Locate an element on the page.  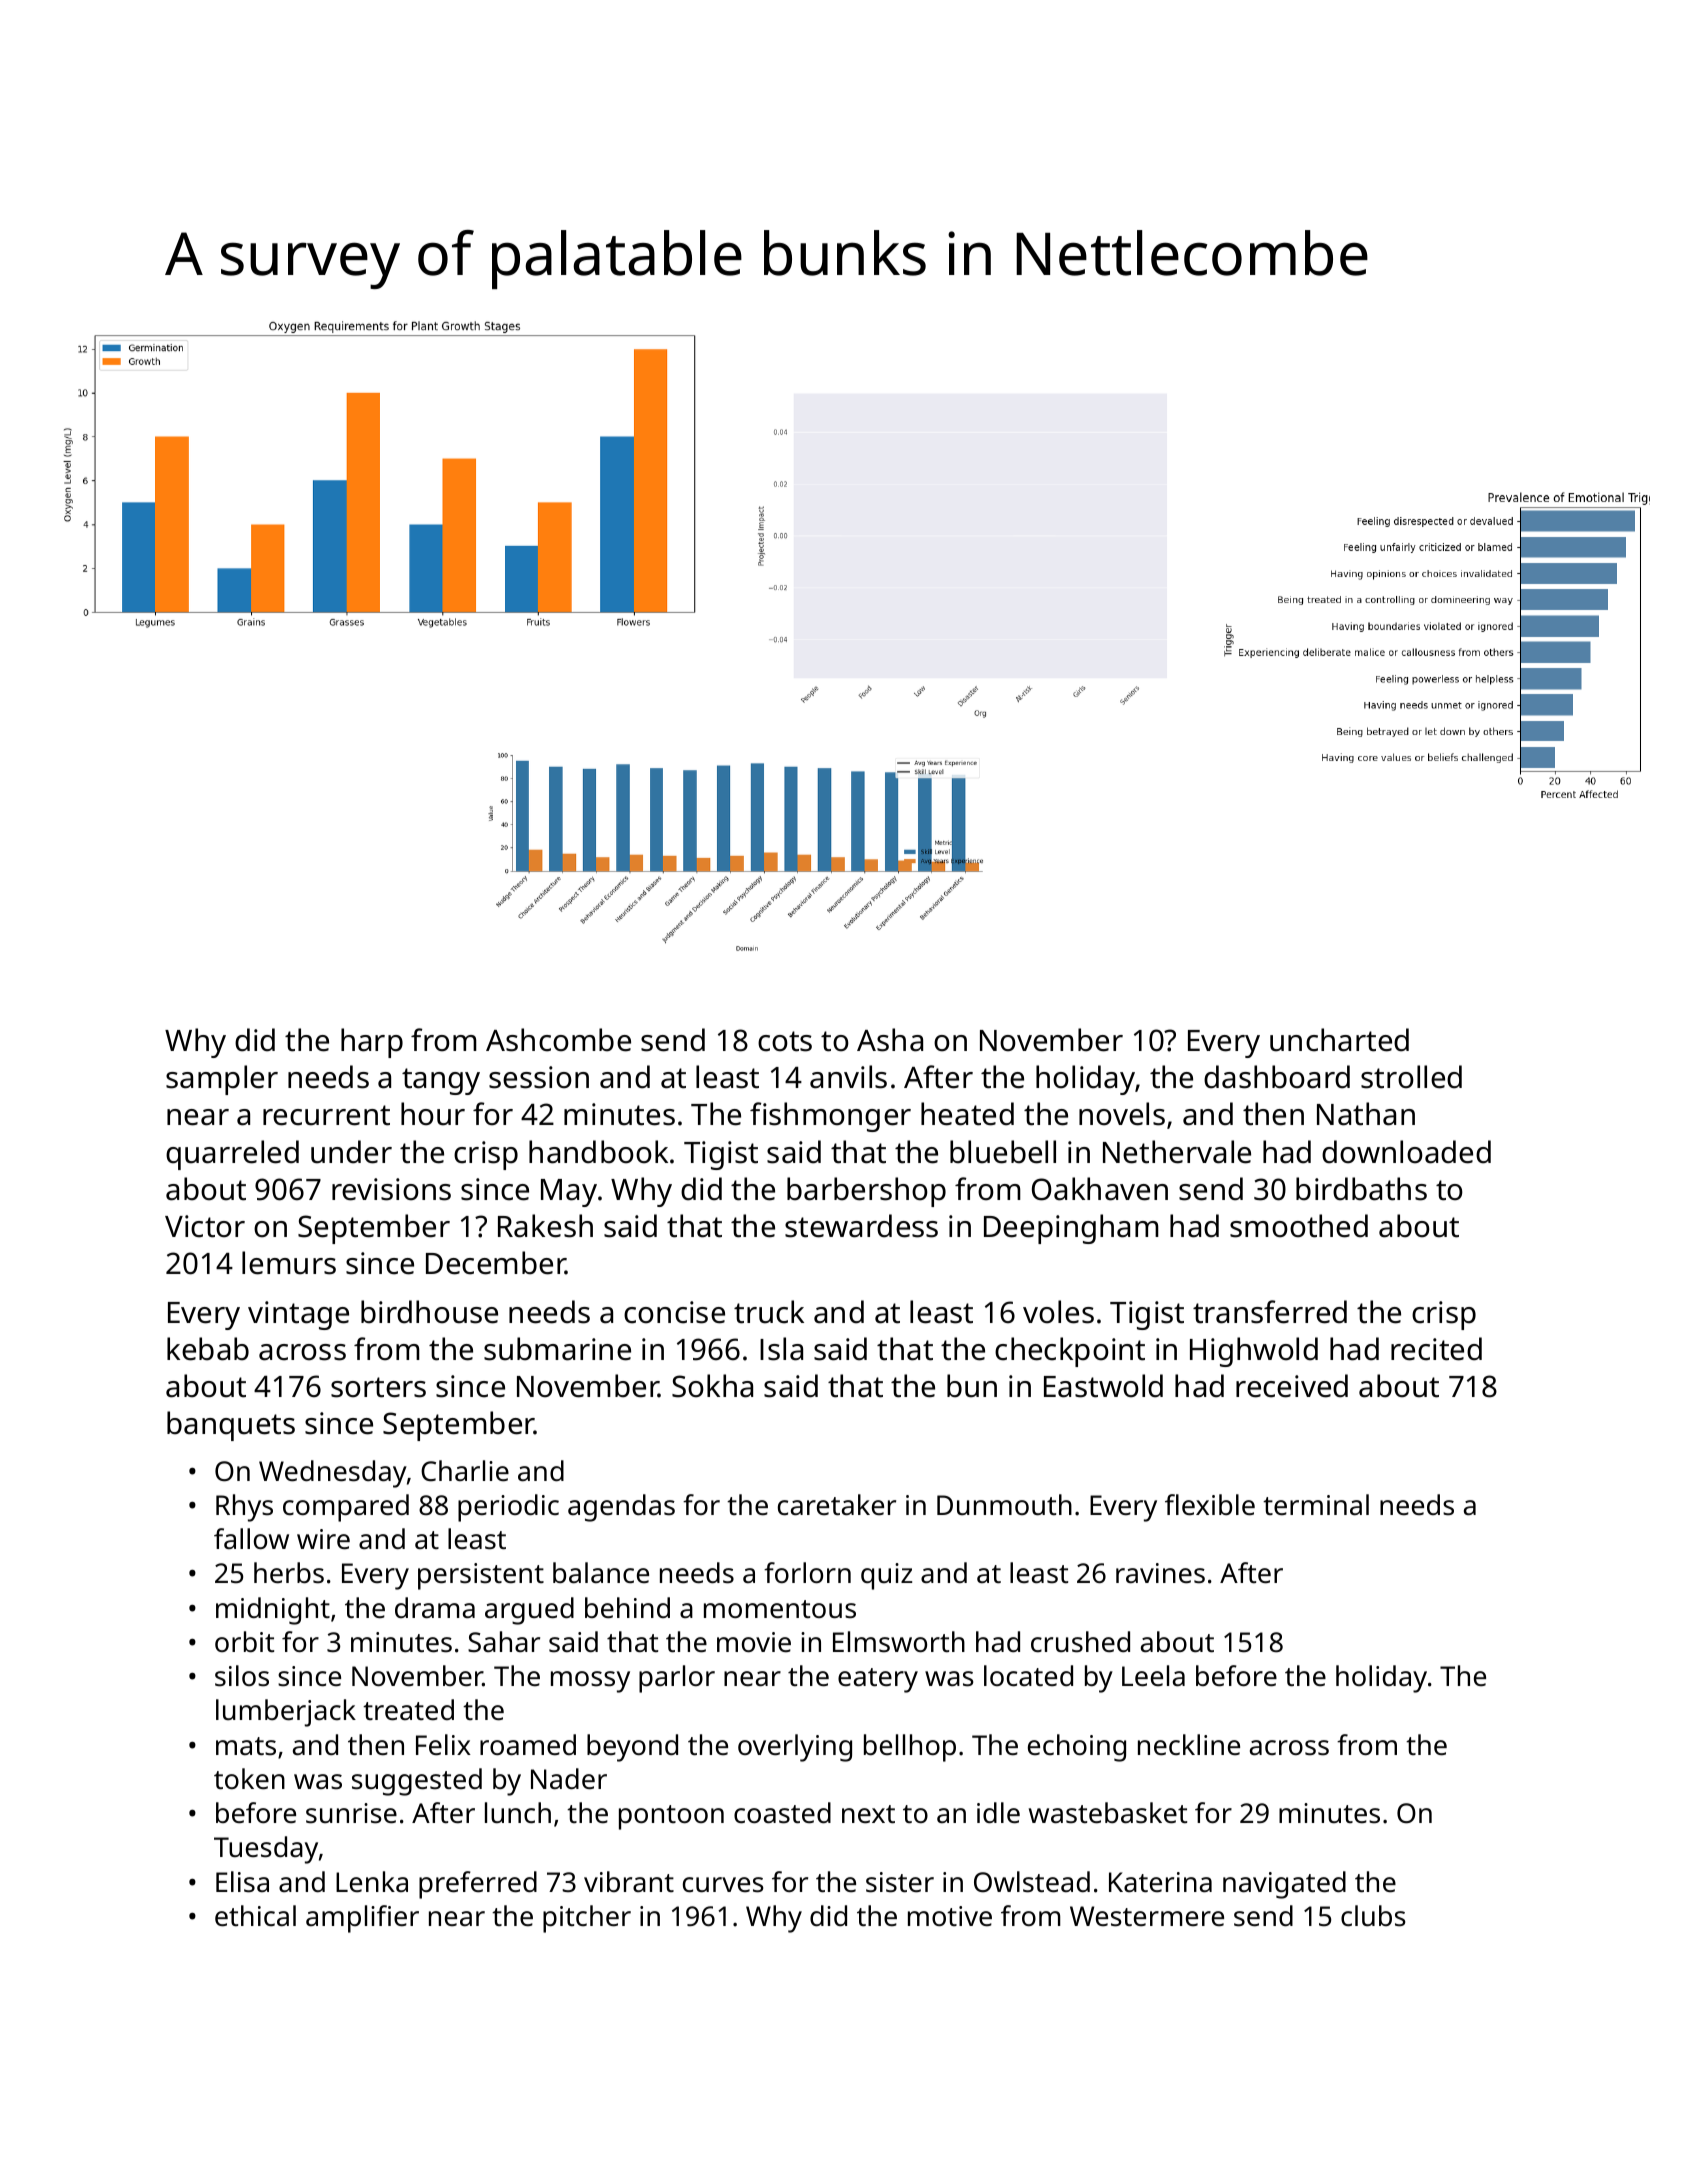
Ashcombe is located at coordinates (558, 1040).
